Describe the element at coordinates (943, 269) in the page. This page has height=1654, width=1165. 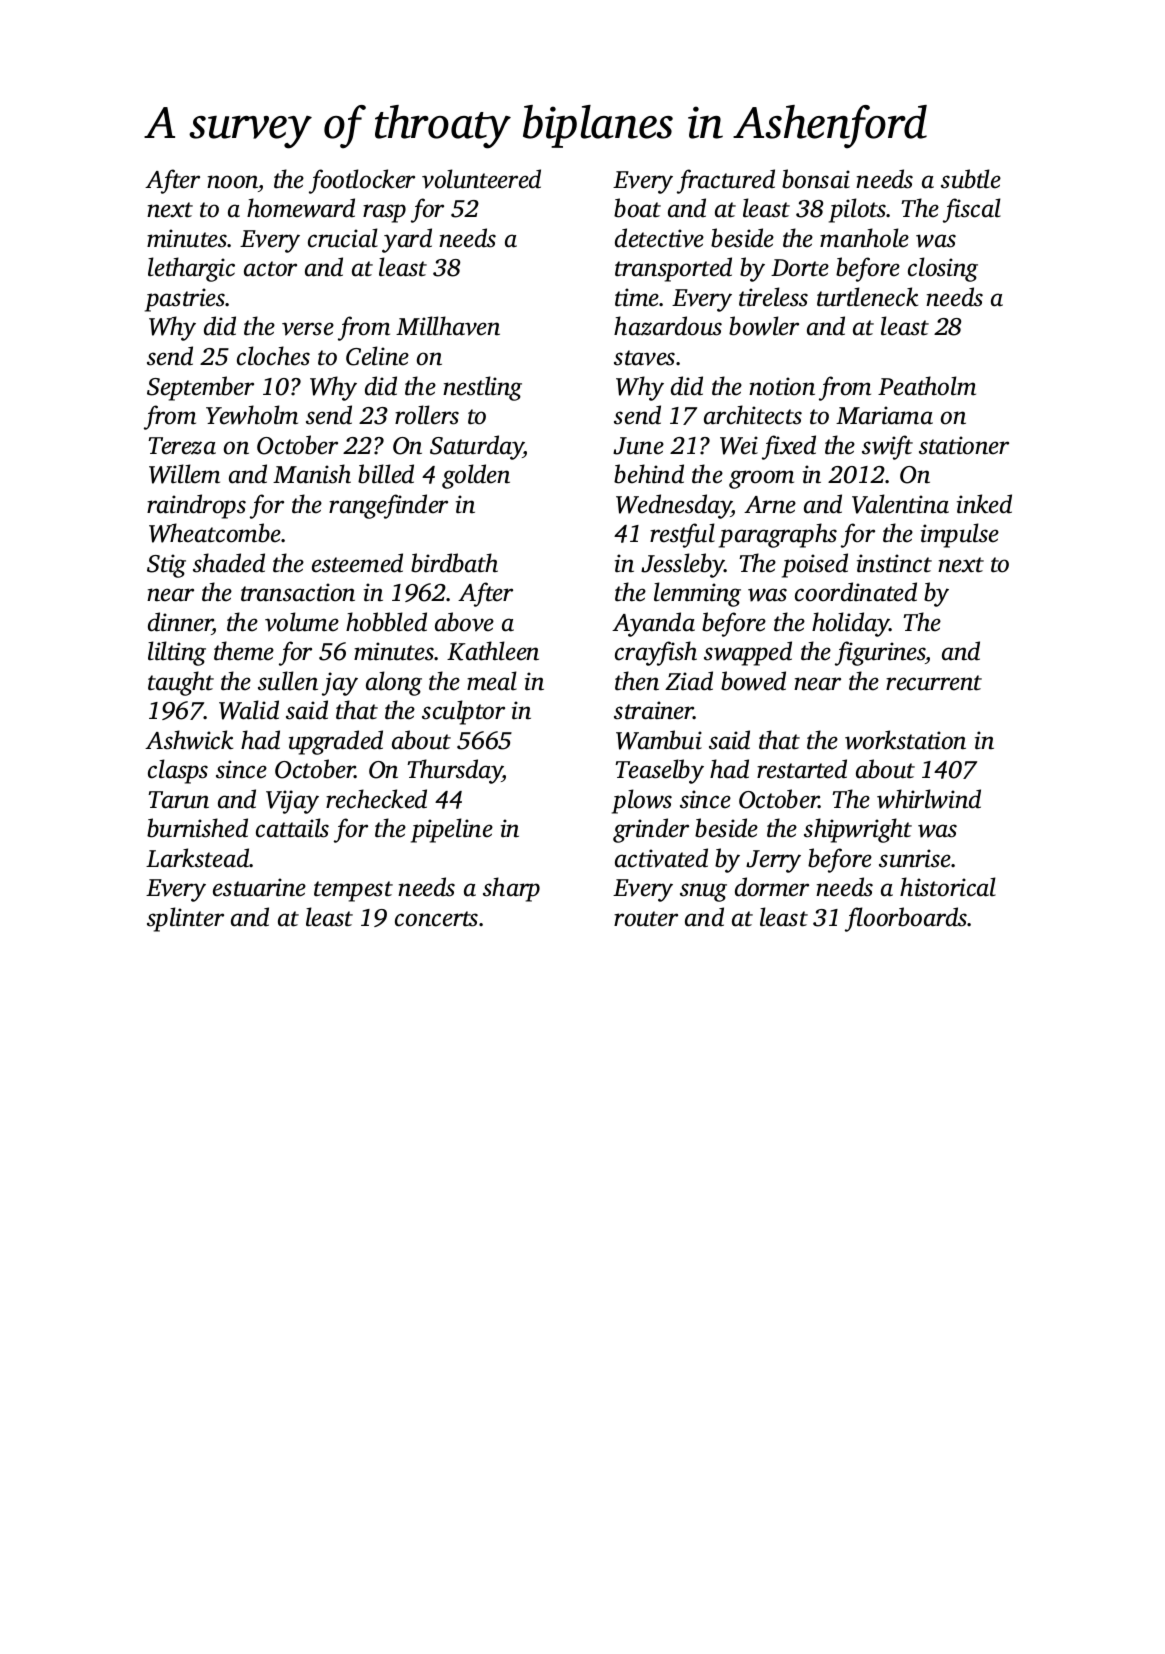
I see `closing` at that location.
